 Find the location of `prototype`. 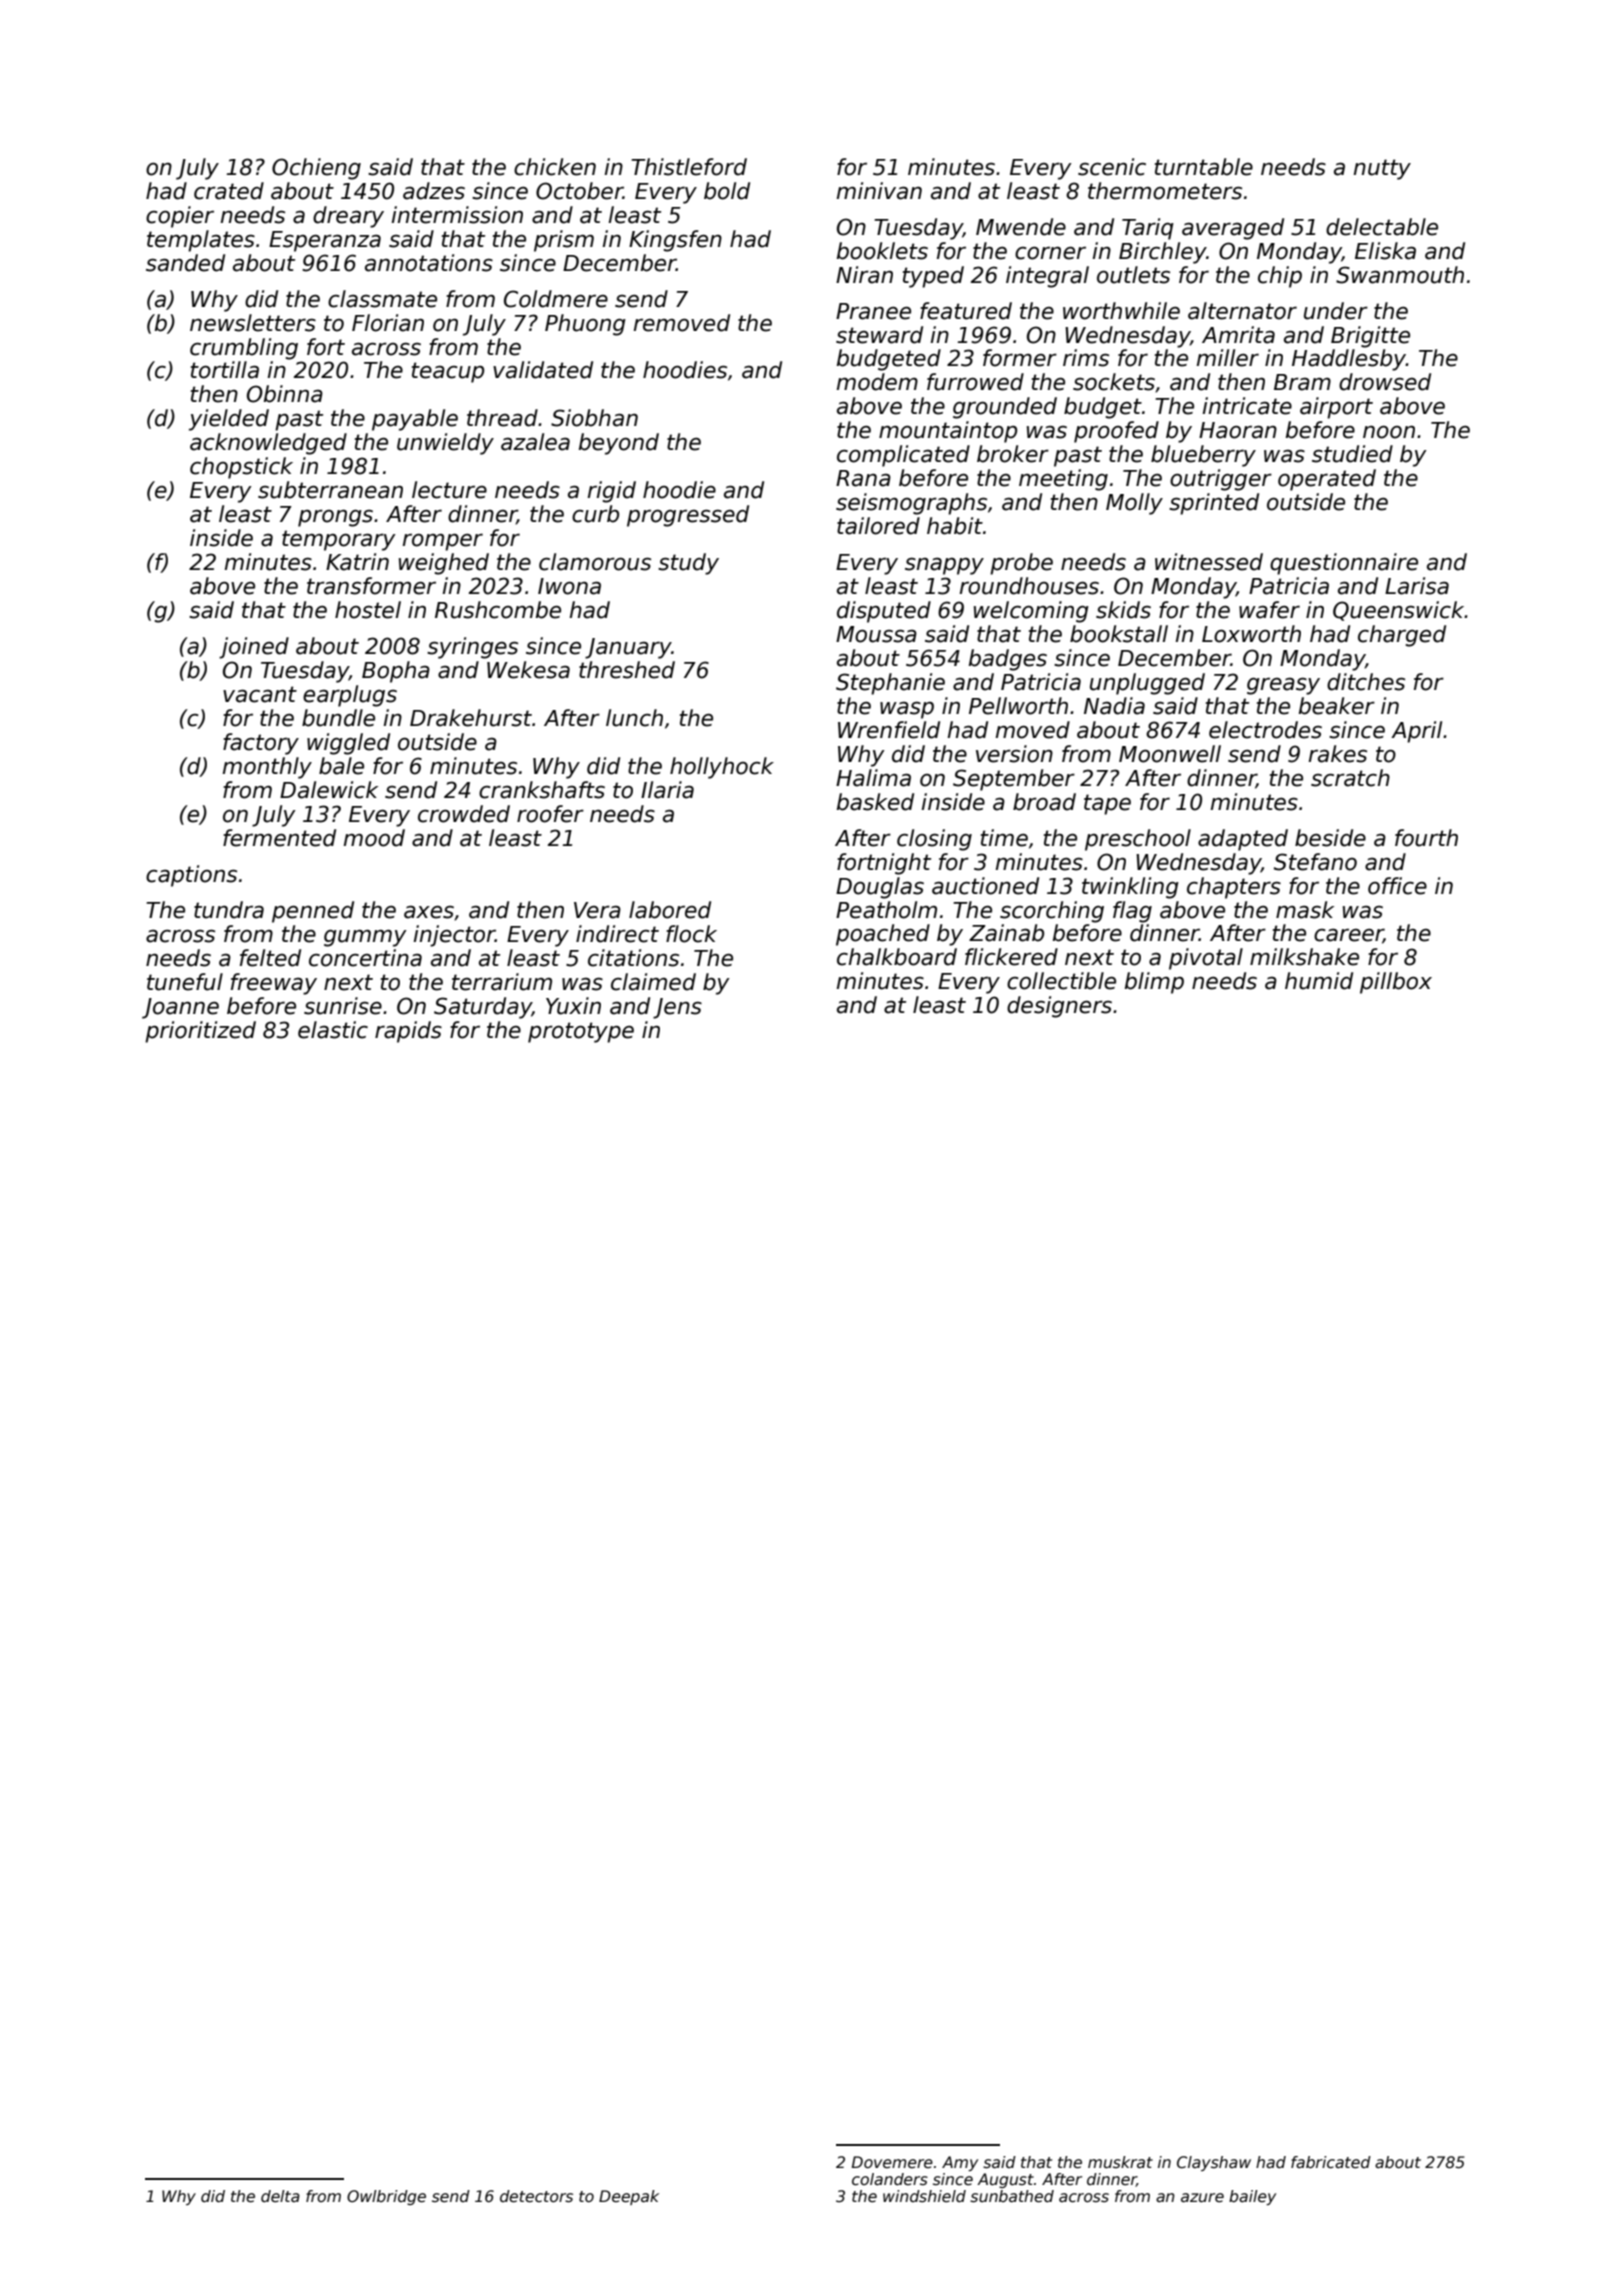

prototype is located at coordinates (581, 1032).
